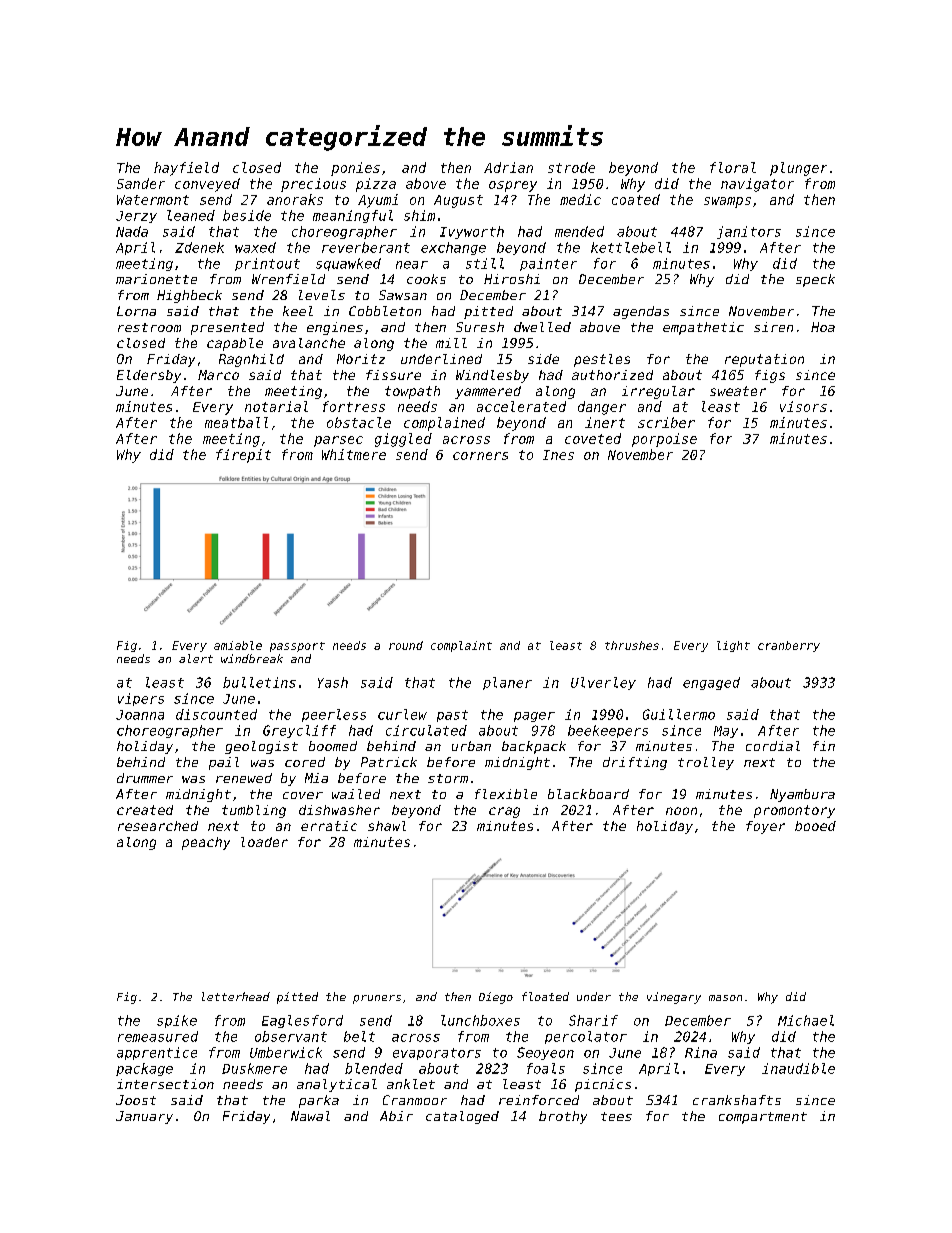 This screenshot has width=952, height=1233. What do you see at coordinates (186, 169) in the screenshot?
I see `hayfield` at bounding box center [186, 169].
